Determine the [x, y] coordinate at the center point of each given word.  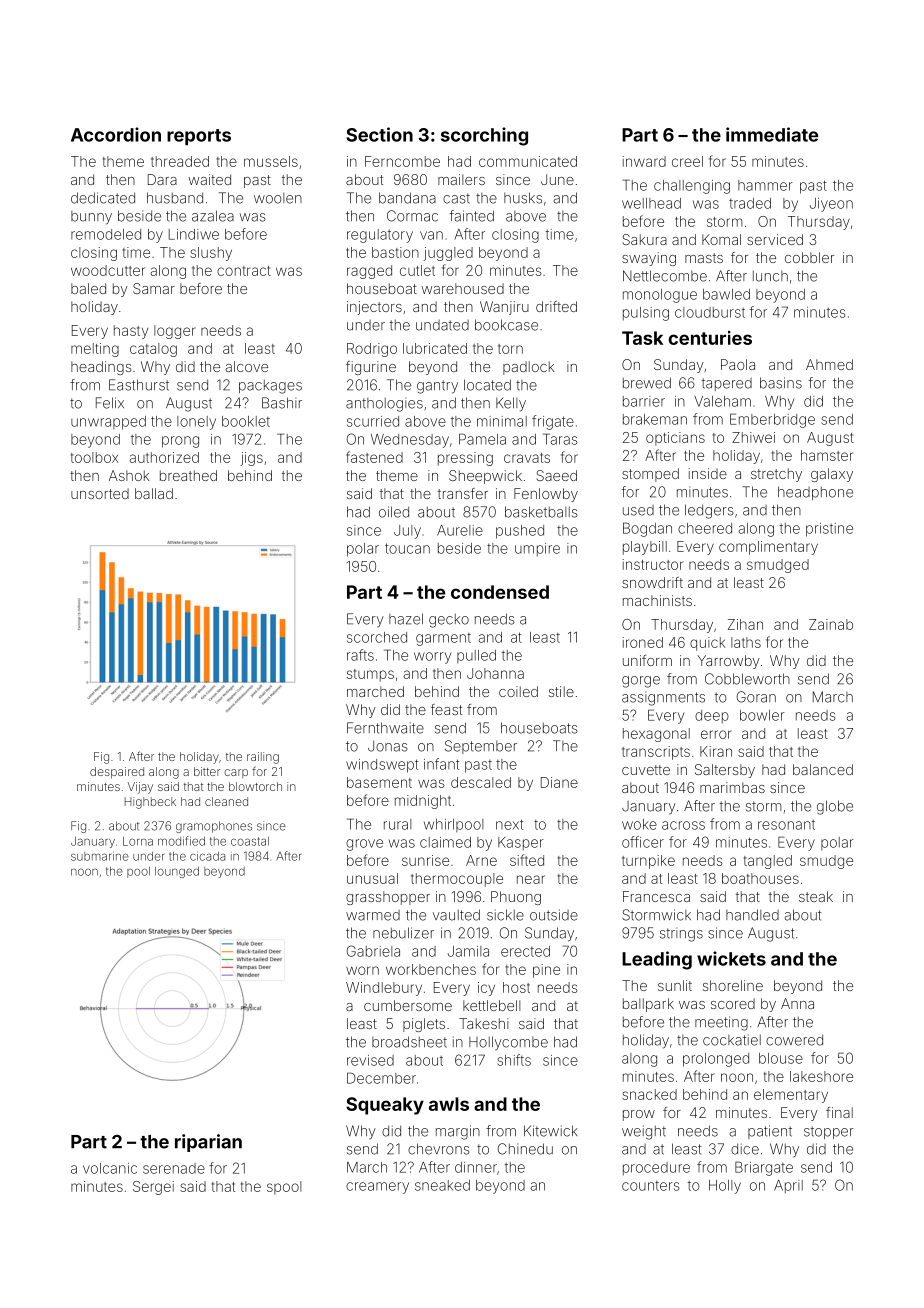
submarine [100, 856]
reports [199, 137]
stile [561, 691]
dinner [476, 1167]
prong [180, 442]
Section [379, 134]
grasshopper [388, 898]
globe [835, 807]
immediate [772, 134]
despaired [117, 773]
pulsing [646, 314]
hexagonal [656, 735]
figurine [371, 368]
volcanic [110, 1168]
